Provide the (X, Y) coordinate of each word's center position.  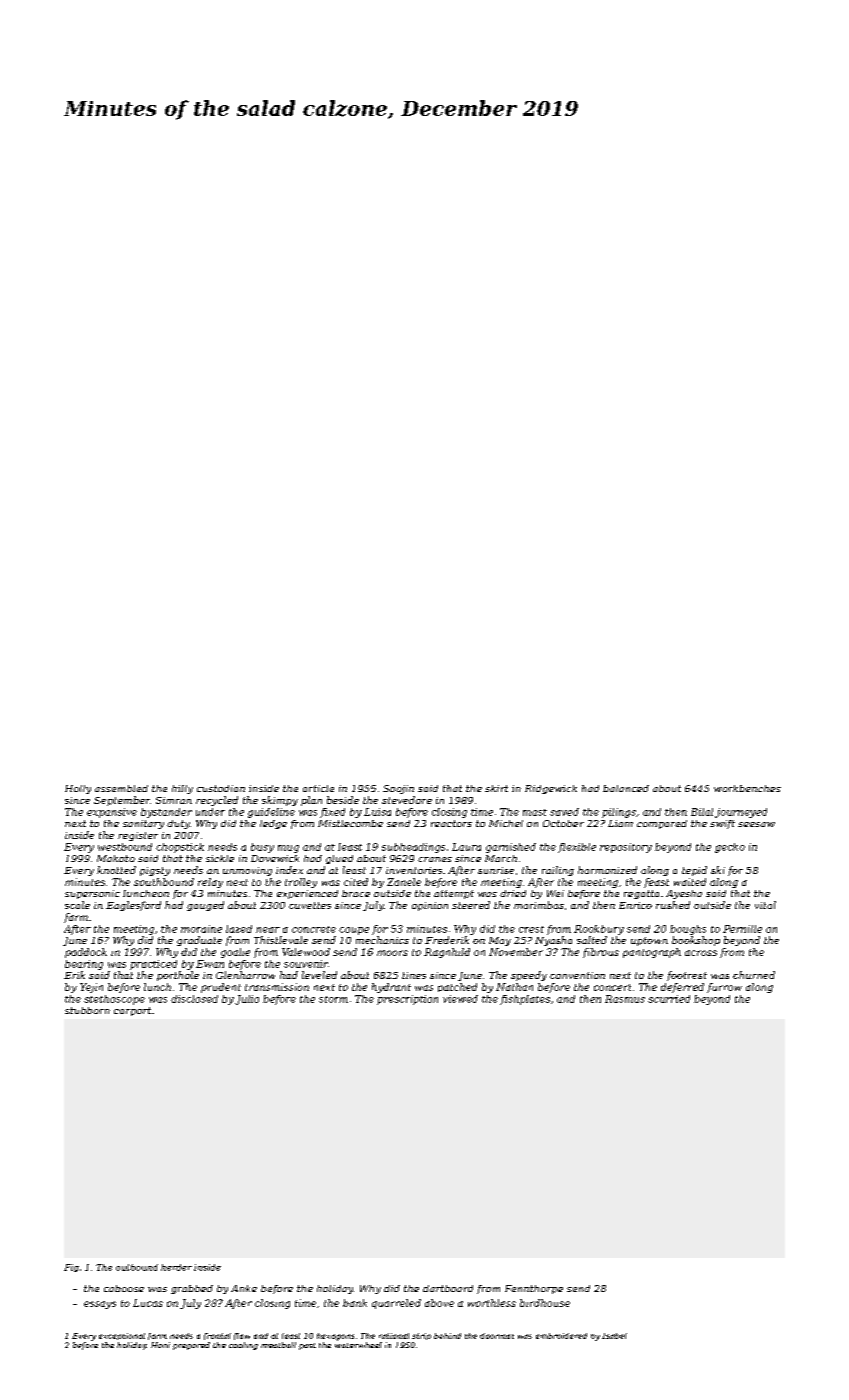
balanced (626, 788)
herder (176, 1267)
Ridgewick (551, 789)
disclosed (194, 999)
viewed (460, 999)
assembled (121, 788)
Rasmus (625, 999)
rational (394, 1336)
